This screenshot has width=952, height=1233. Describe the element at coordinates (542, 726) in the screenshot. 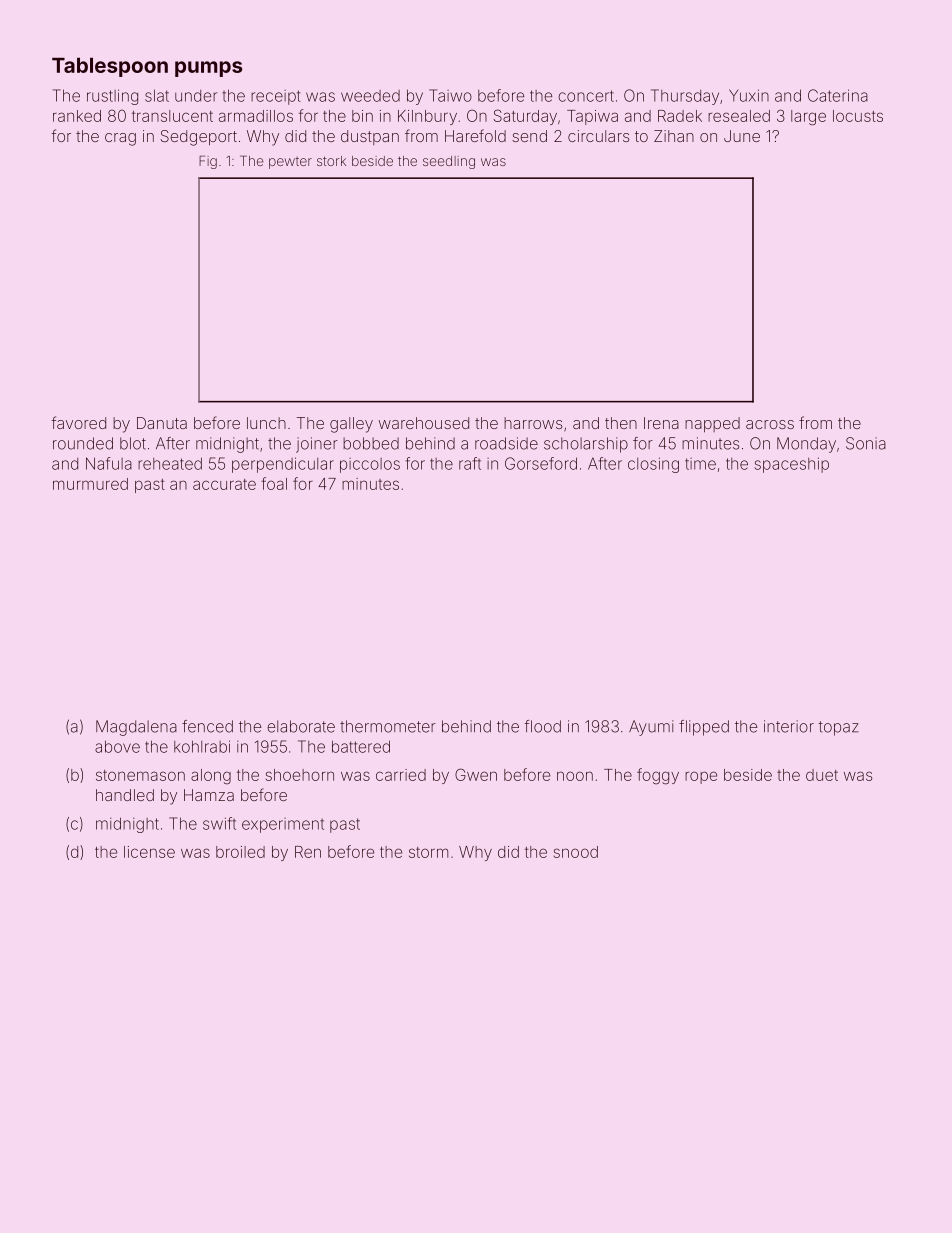

I see `flood` at that location.
